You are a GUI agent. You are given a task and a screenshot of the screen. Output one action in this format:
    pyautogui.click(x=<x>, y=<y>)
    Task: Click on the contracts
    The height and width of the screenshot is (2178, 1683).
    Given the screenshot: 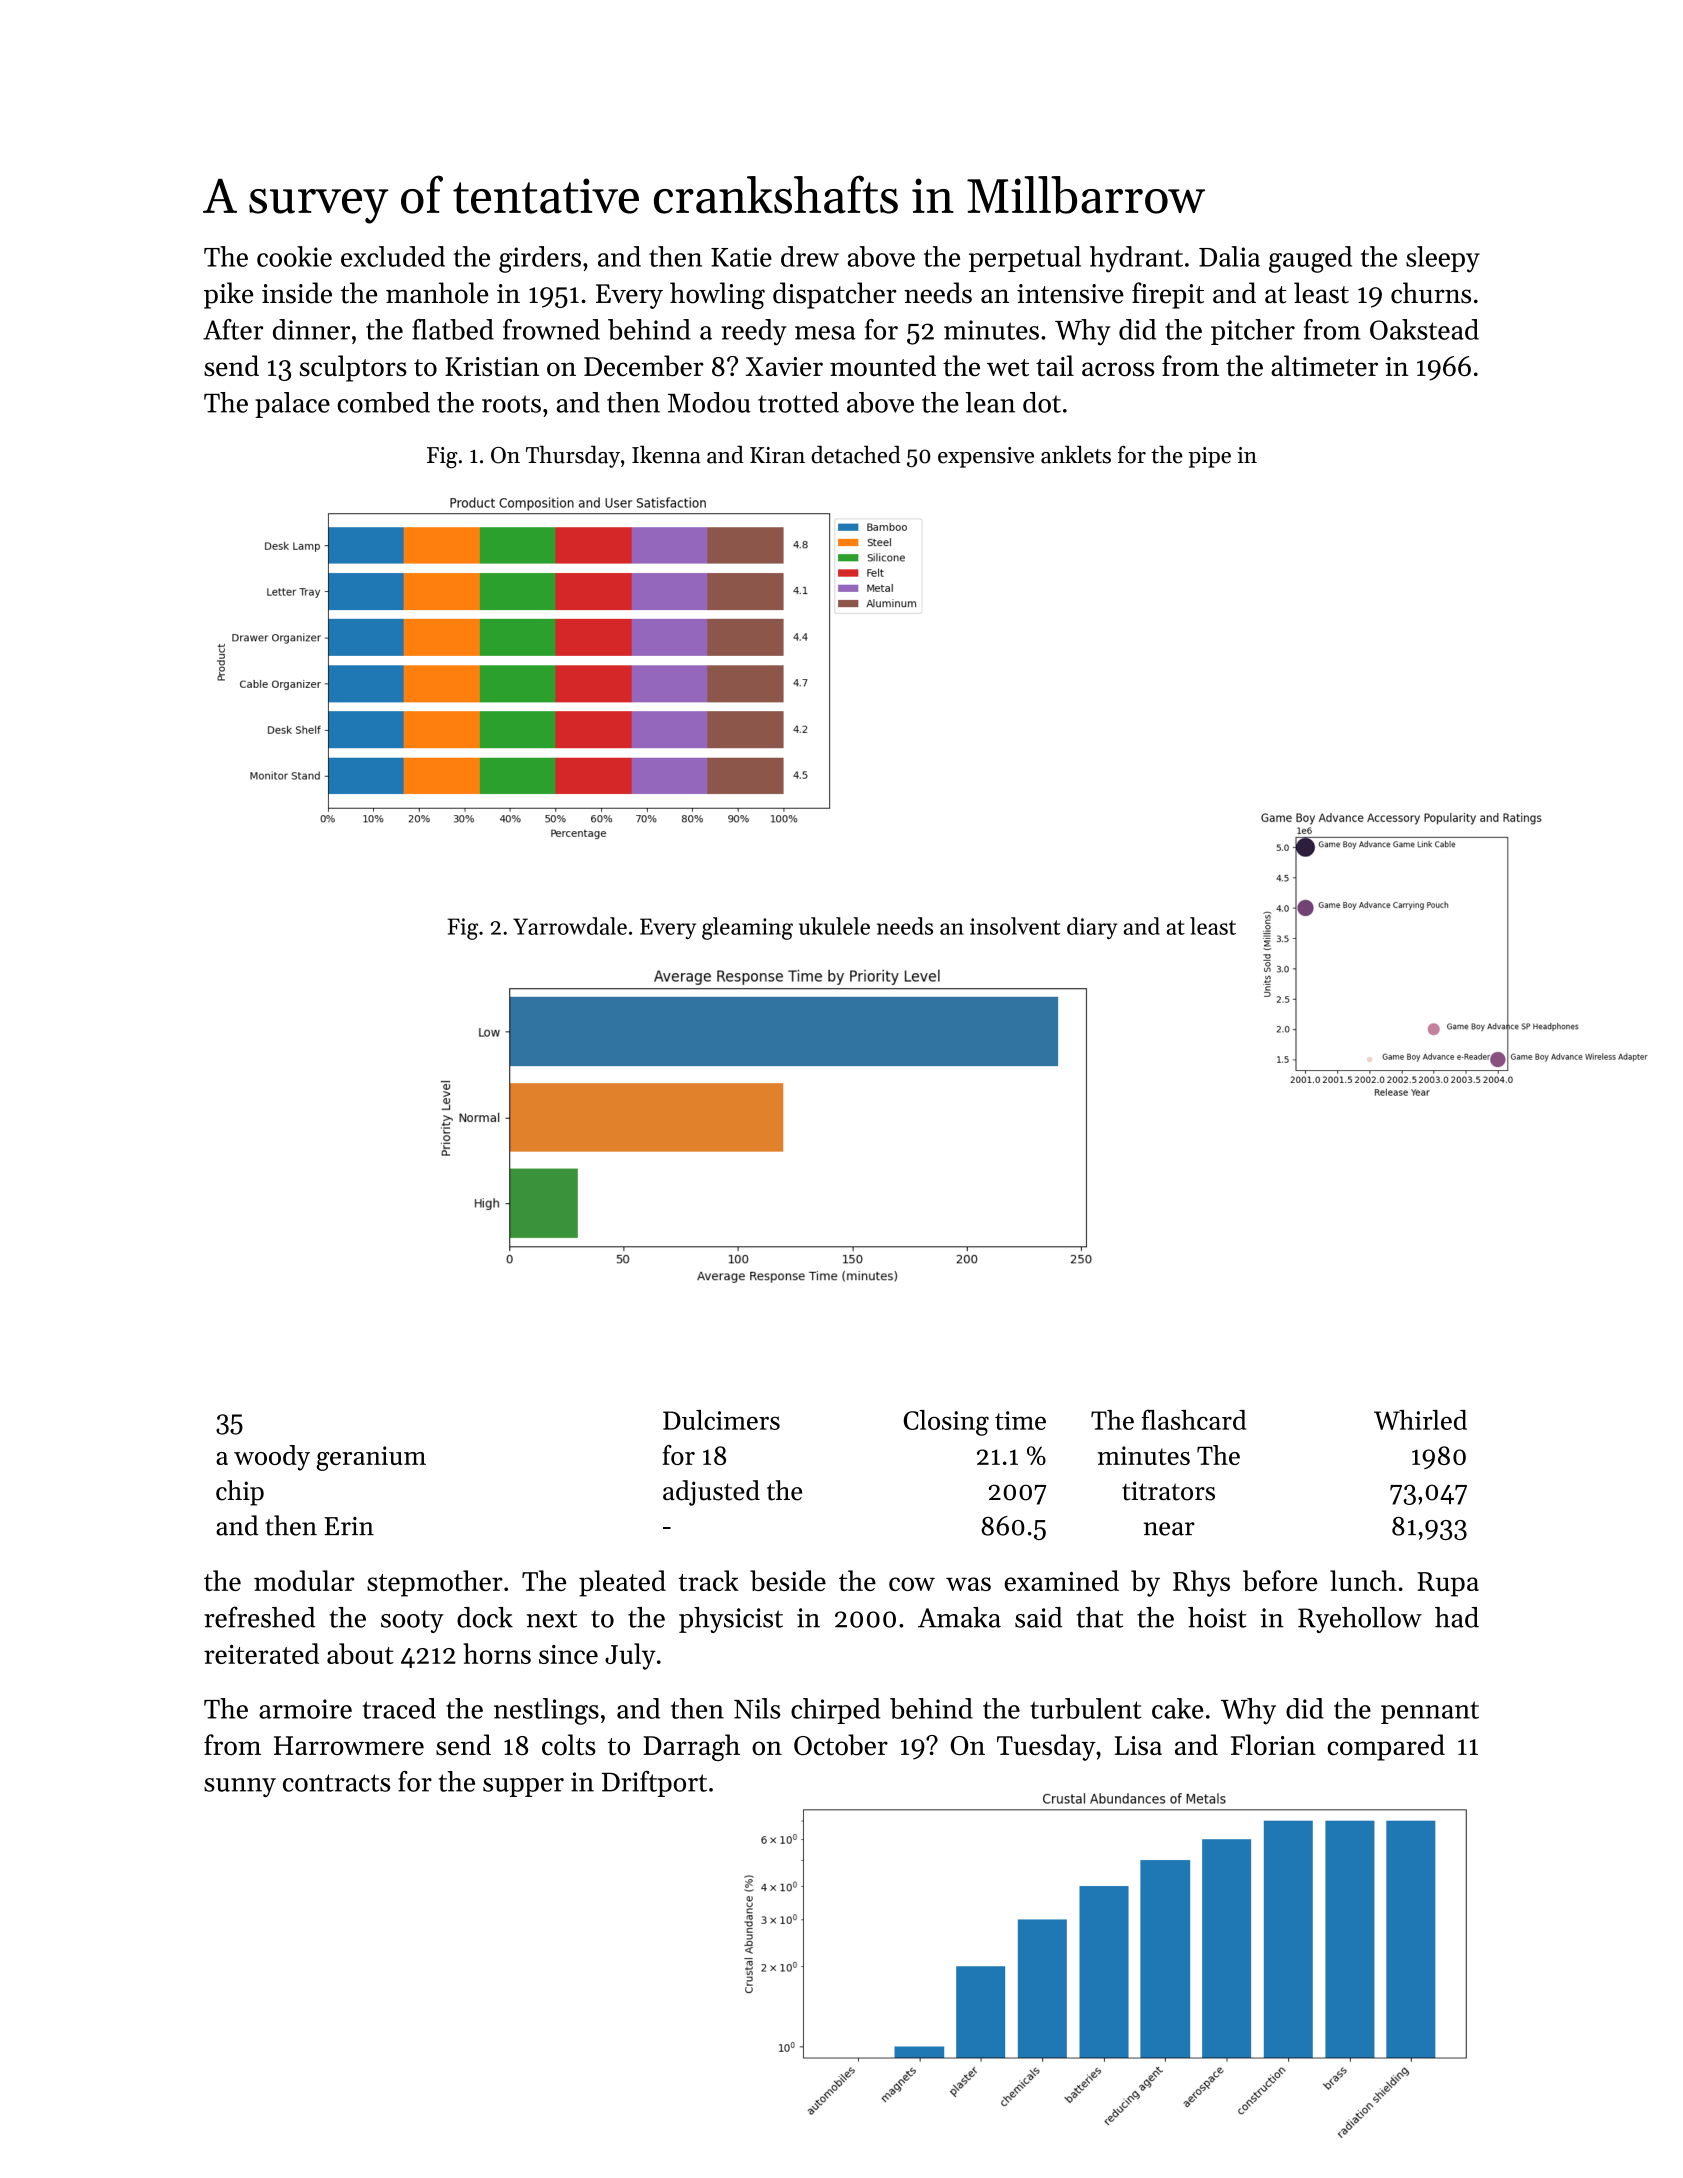 What is the action you would take?
    pyautogui.click(x=336, y=1783)
